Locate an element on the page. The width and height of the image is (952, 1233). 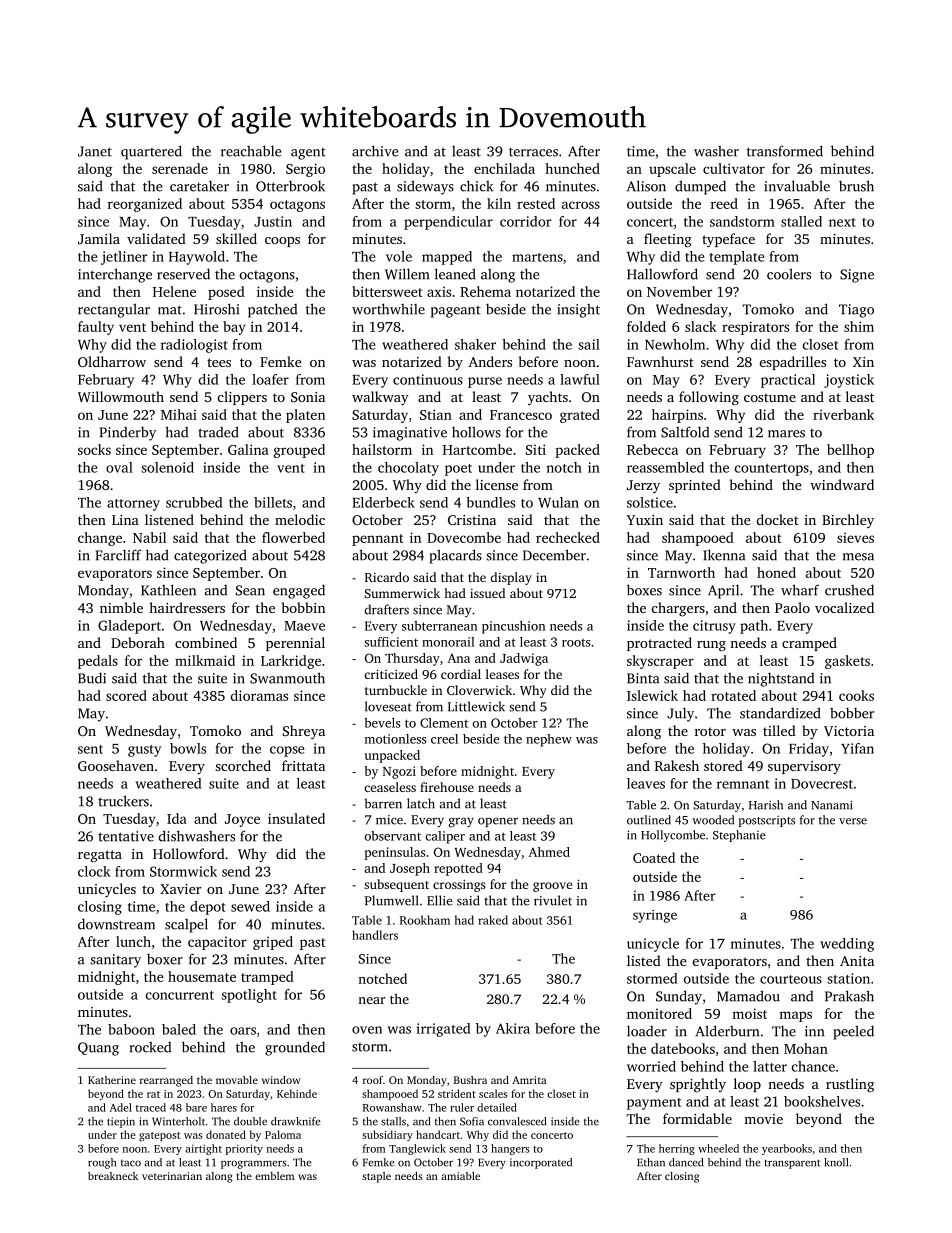
downstream is located at coordinates (116, 924).
